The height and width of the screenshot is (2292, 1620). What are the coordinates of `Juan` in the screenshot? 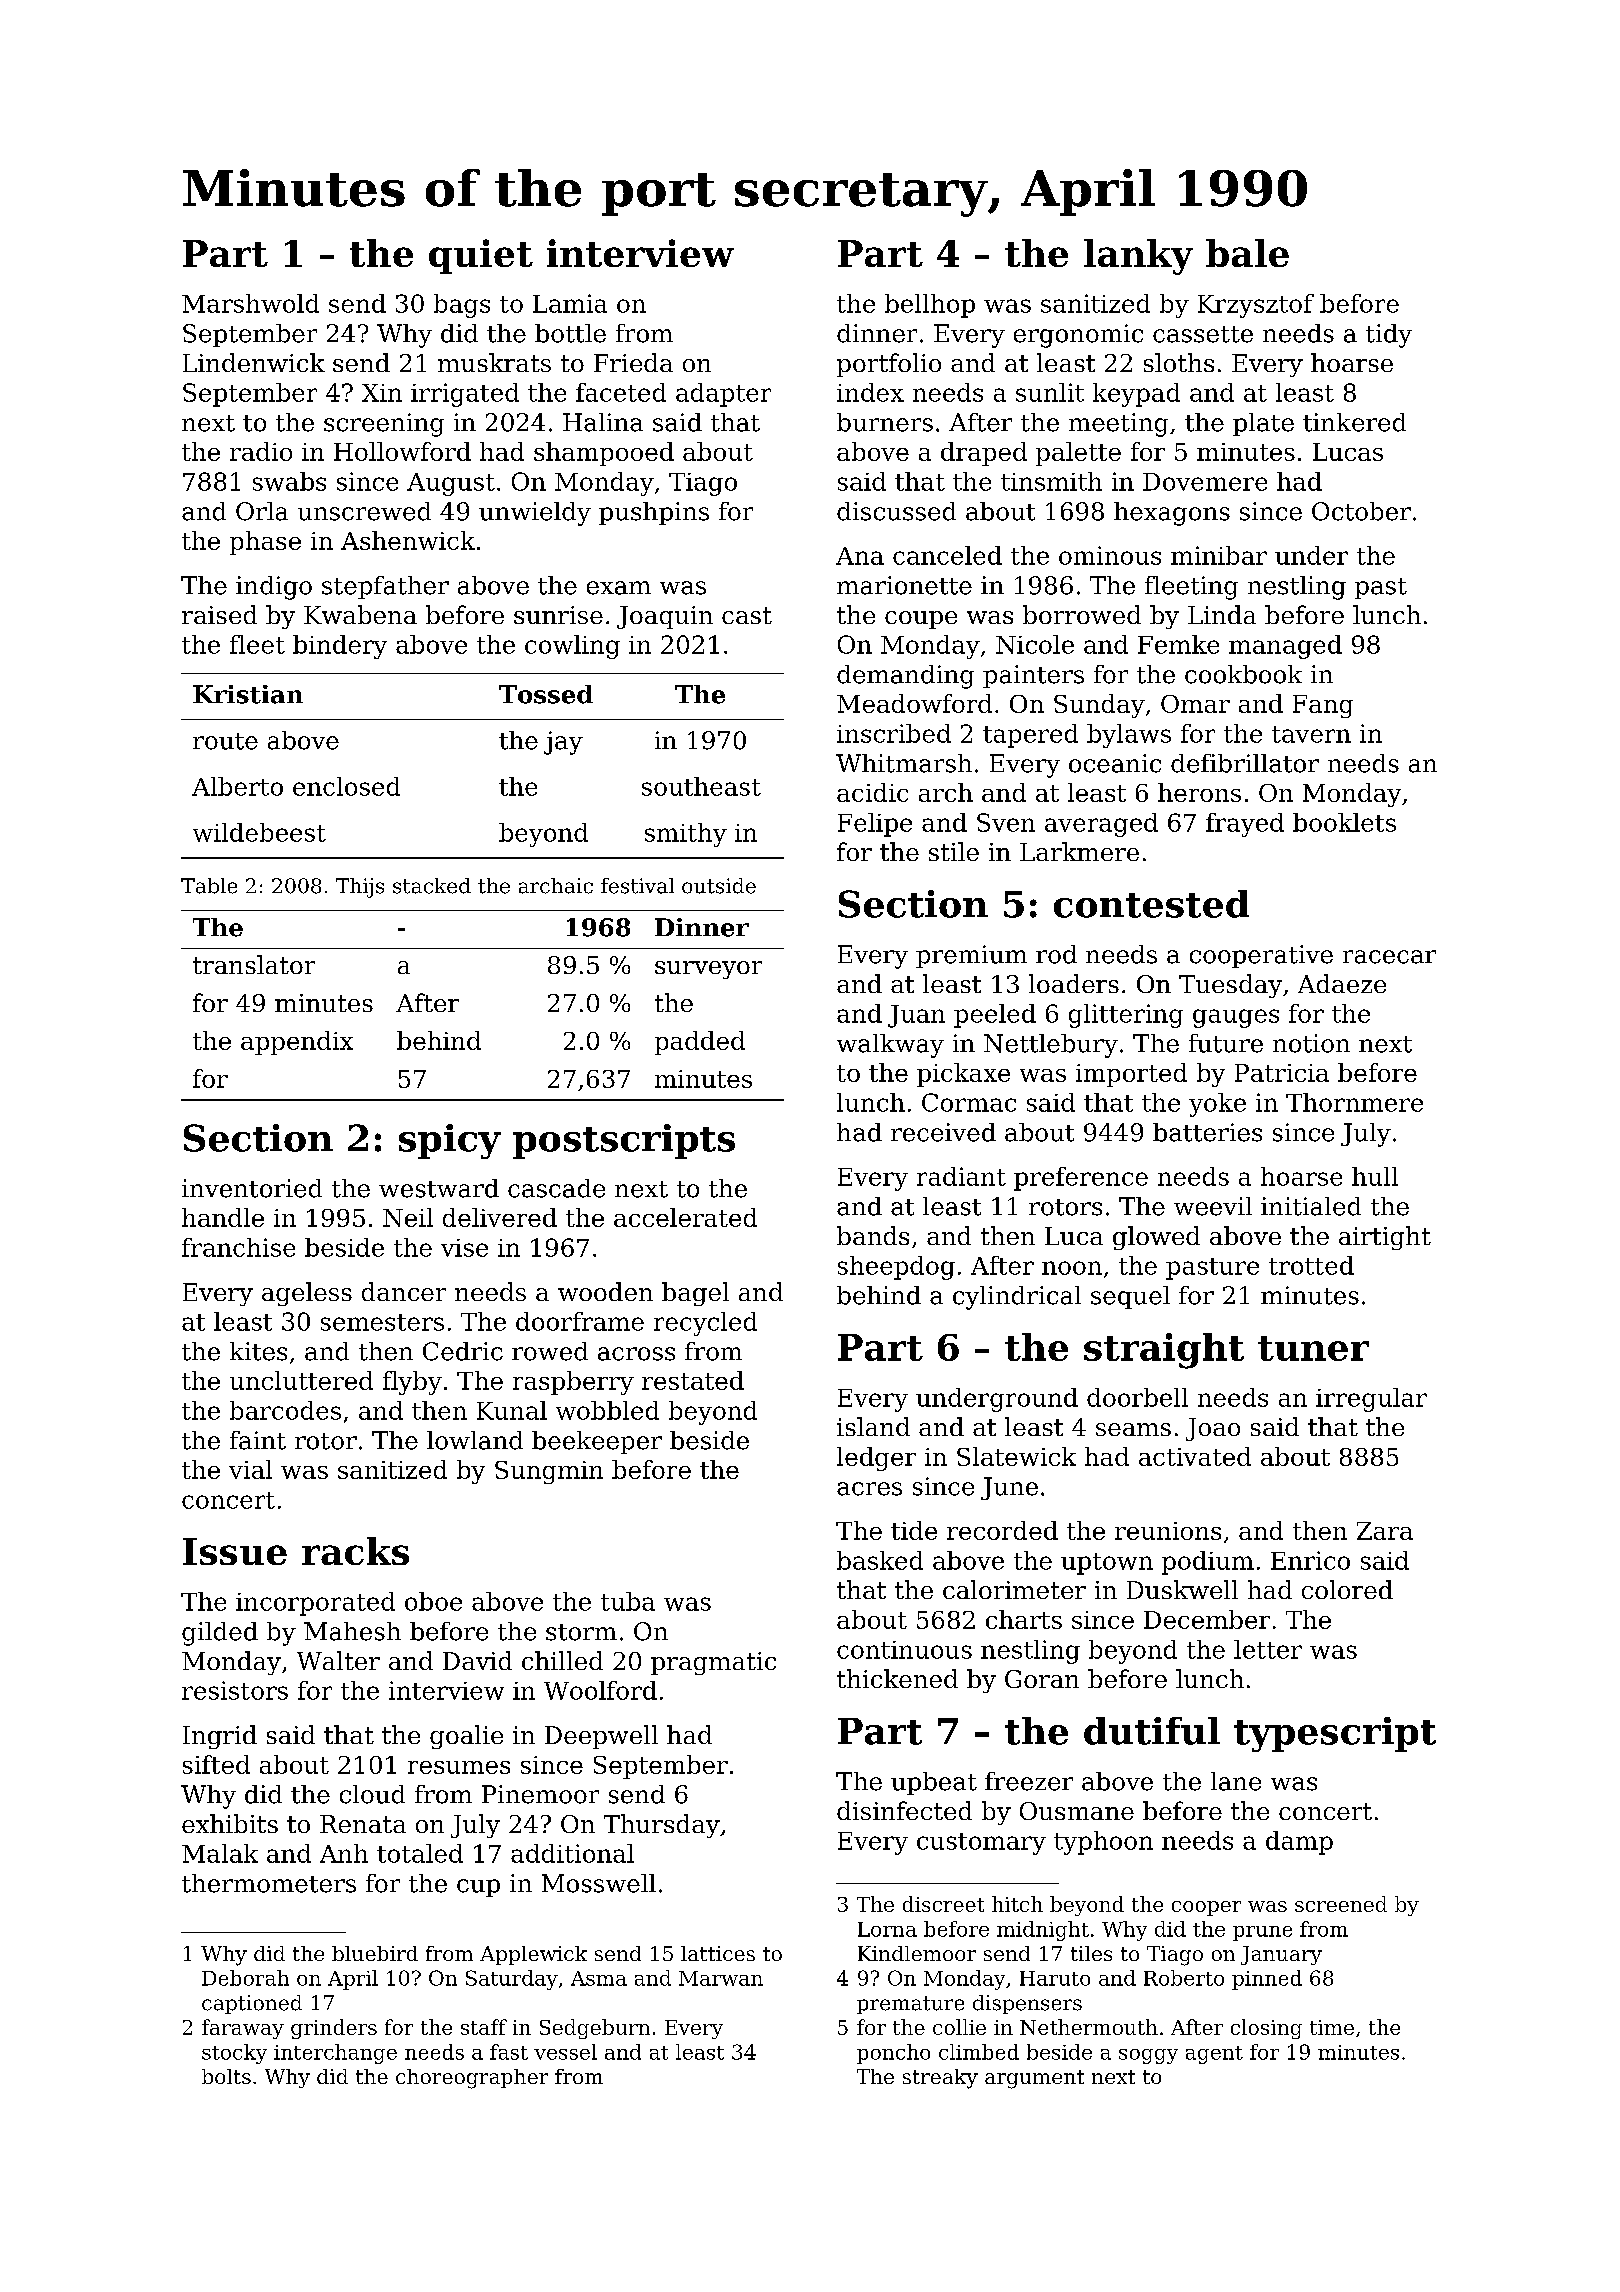 It's located at (916, 1016).
